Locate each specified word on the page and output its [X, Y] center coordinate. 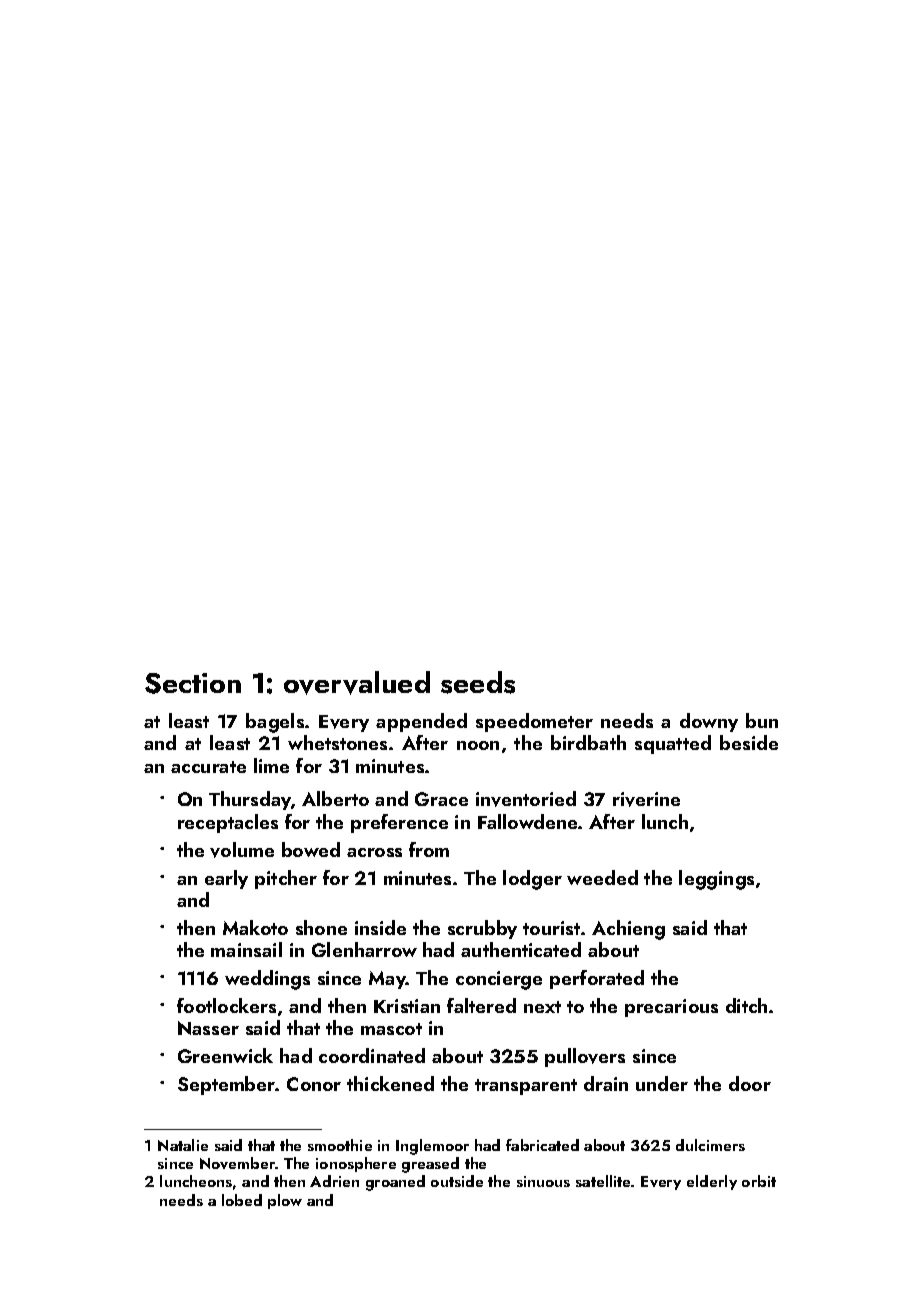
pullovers [585, 1057]
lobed [242, 1200]
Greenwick [225, 1055]
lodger [532, 880]
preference [399, 823]
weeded [602, 877]
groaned [395, 1183]
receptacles [228, 823]
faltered [481, 1005]
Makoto [255, 927]
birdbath [588, 742]
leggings [716, 880]
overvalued [357, 683]
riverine [646, 799]
